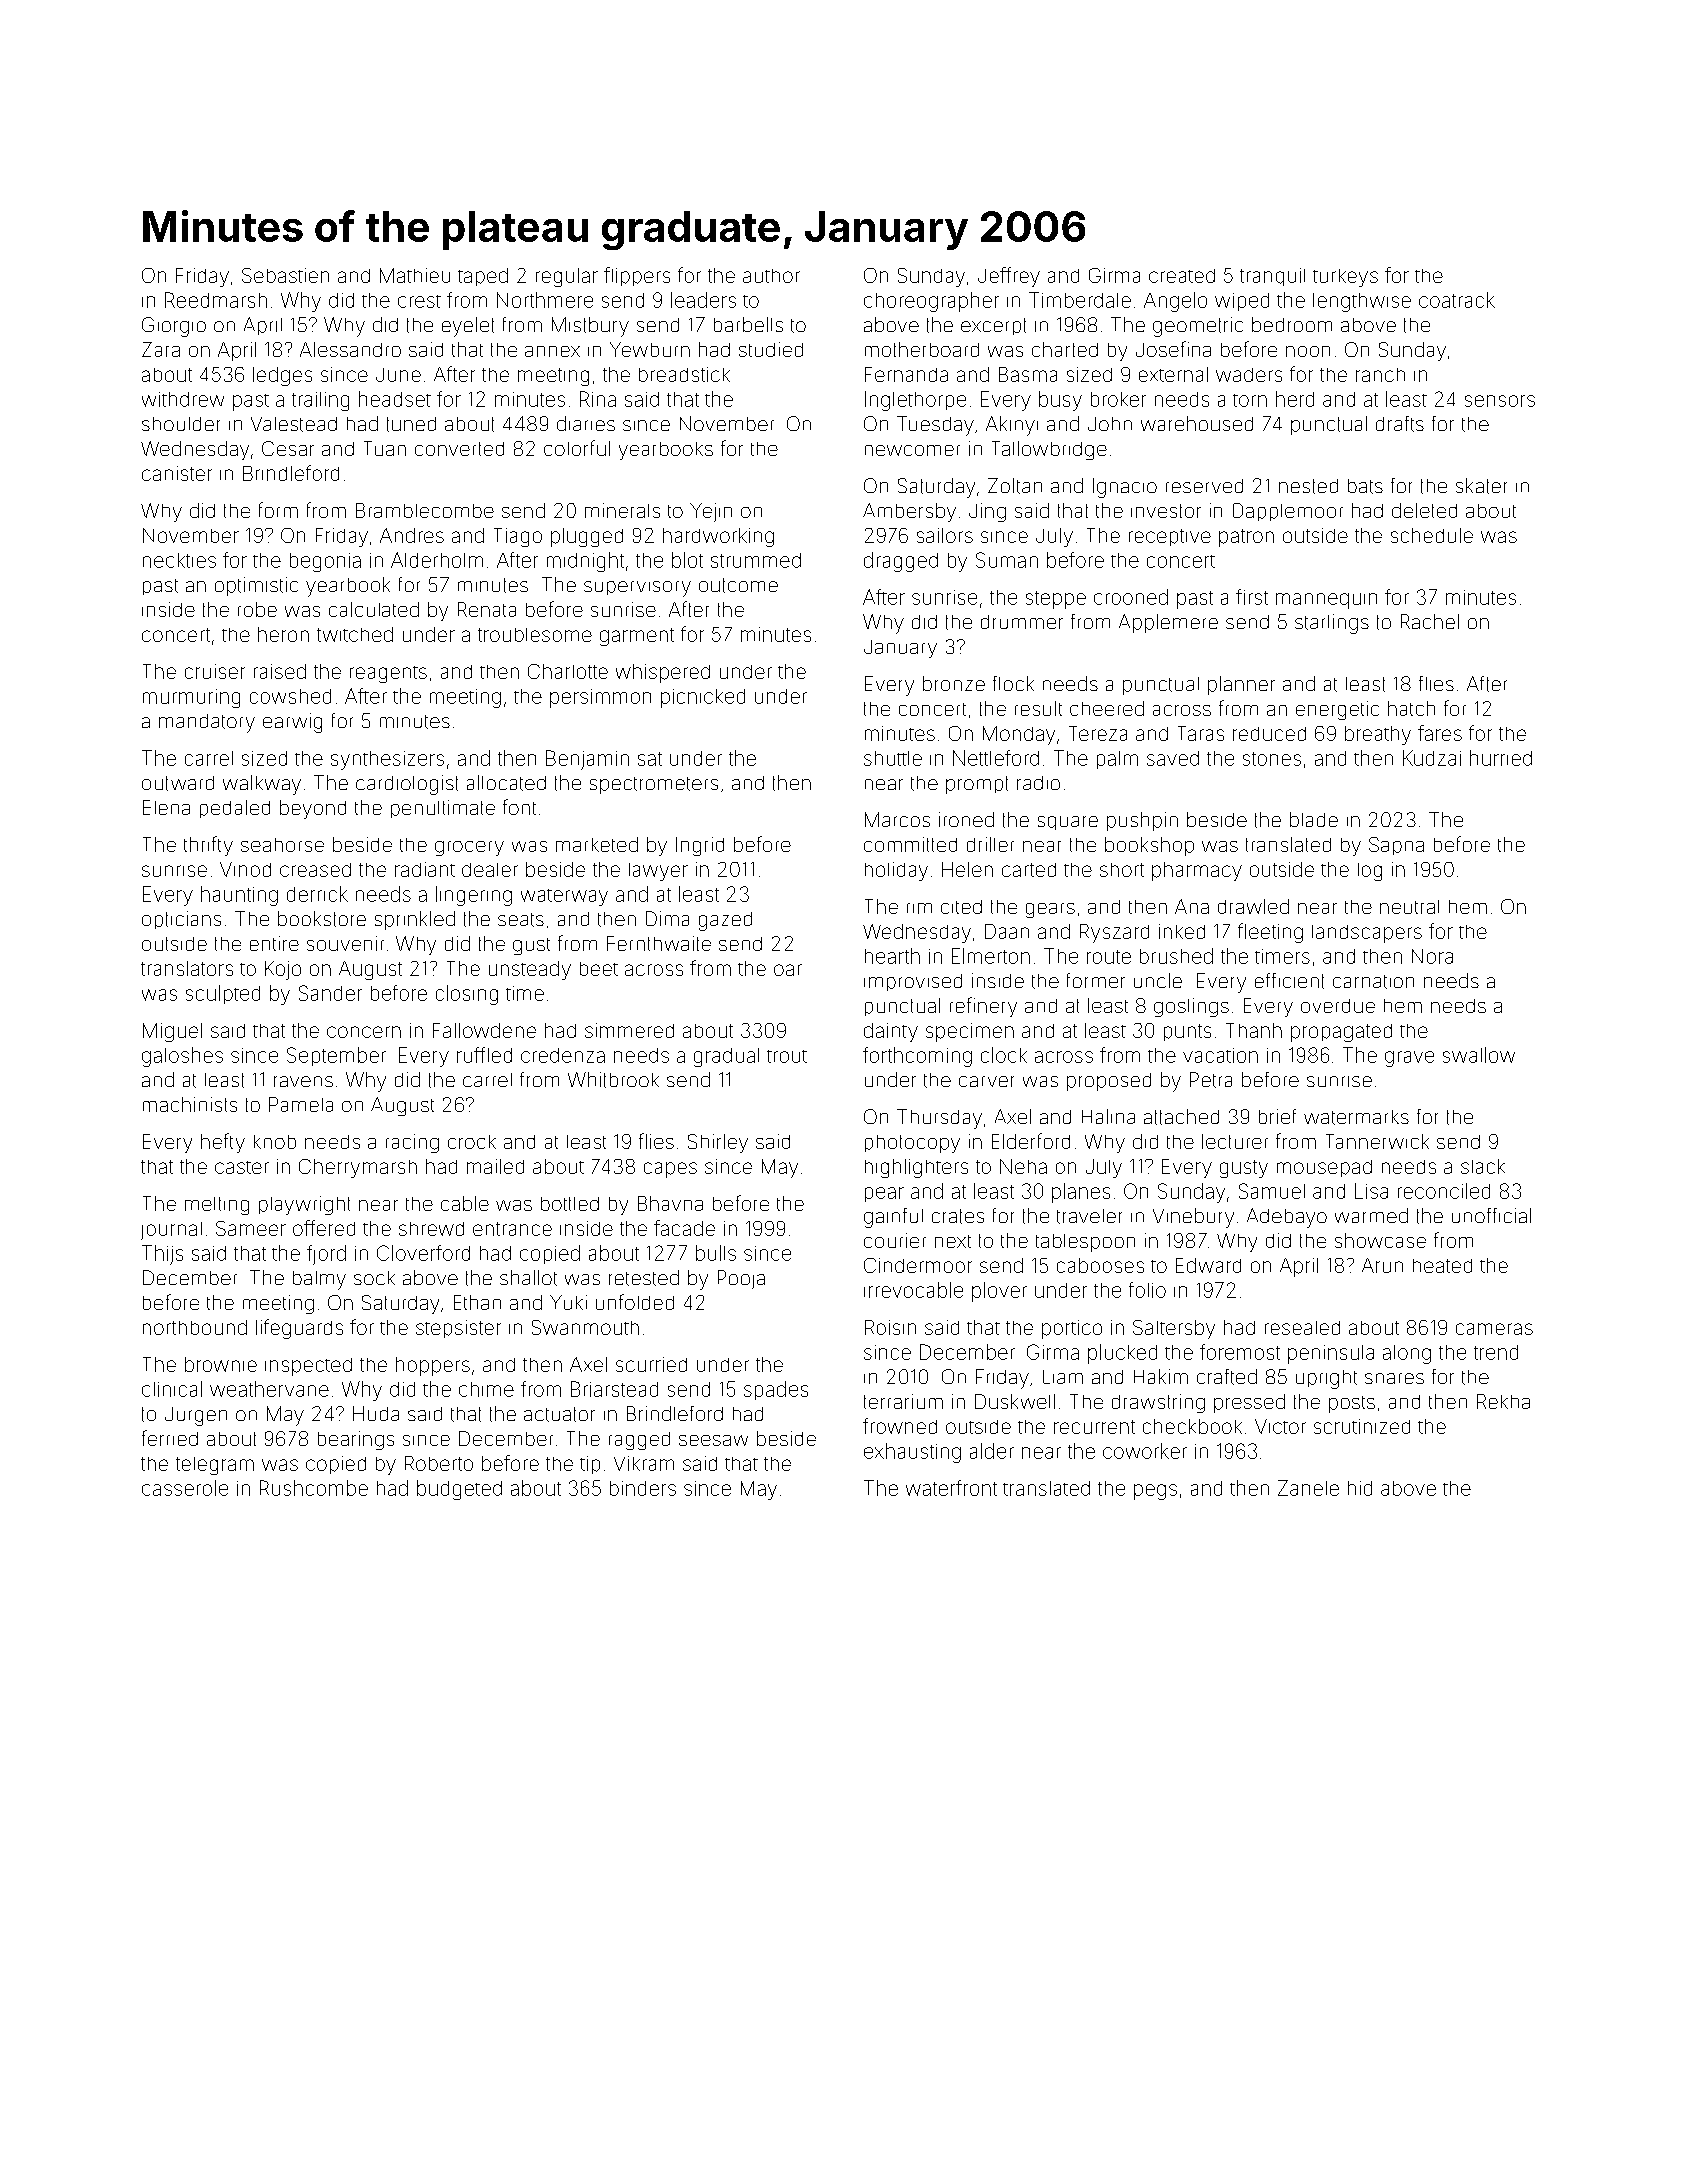 Image resolution: width=1683 pixels, height=2178 pixels. I want to click on supervisory, so click(637, 589).
